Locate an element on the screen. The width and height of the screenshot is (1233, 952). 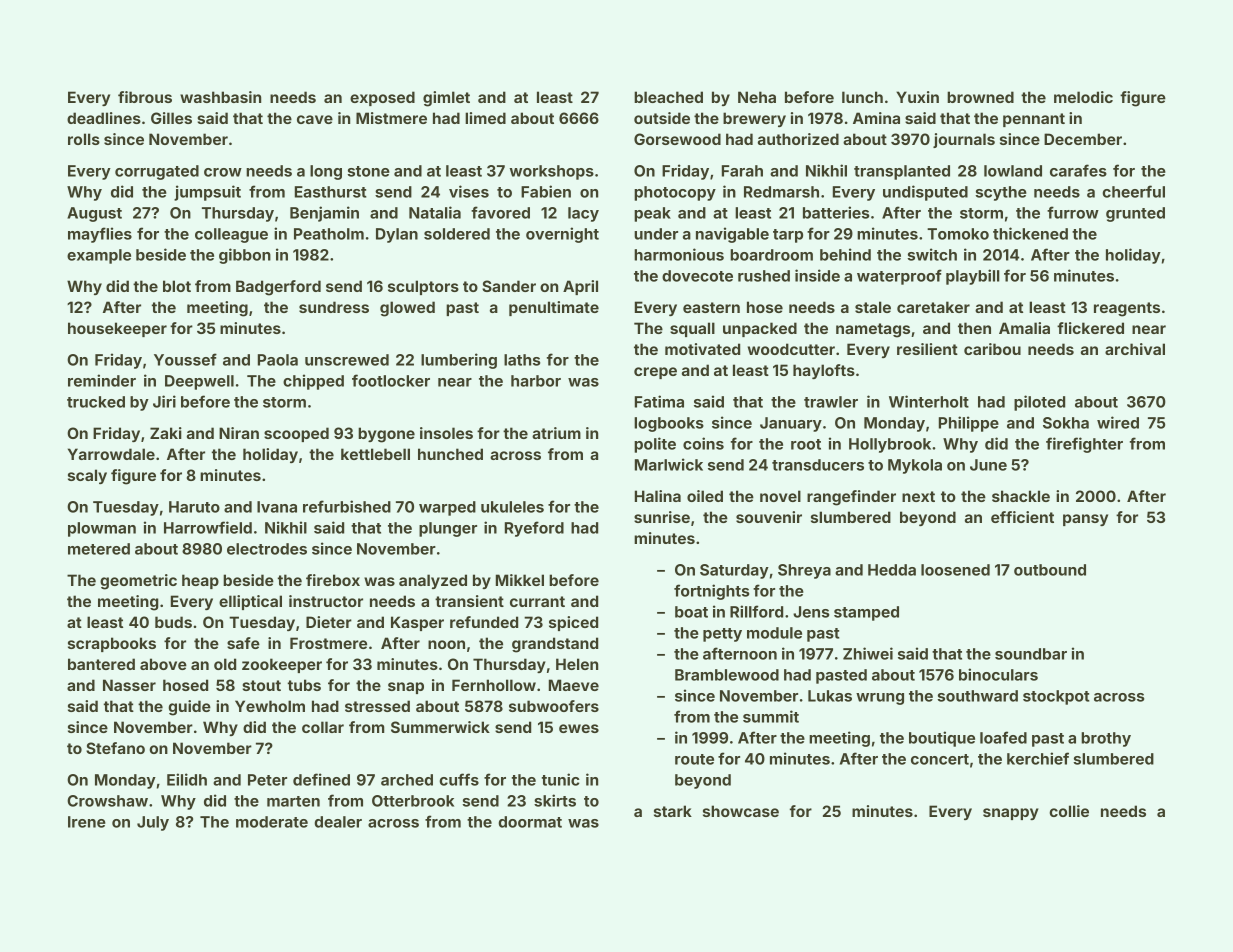
fibrous is located at coordinates (145, 97).
